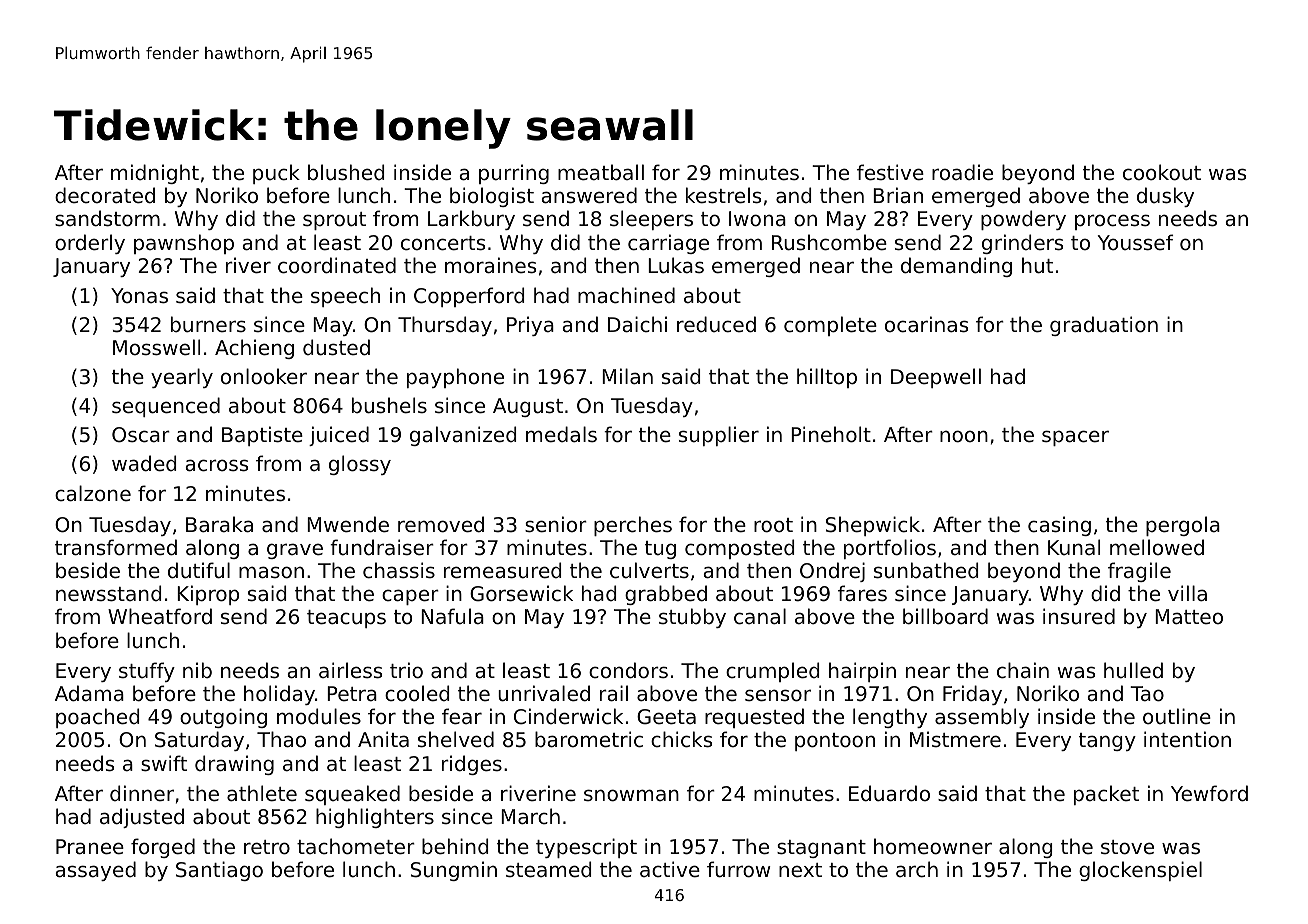 The height and width of the page is (924, 1308). Describe the element at coordinates (445, 326) in the page. I see `Thursday` at that location.
